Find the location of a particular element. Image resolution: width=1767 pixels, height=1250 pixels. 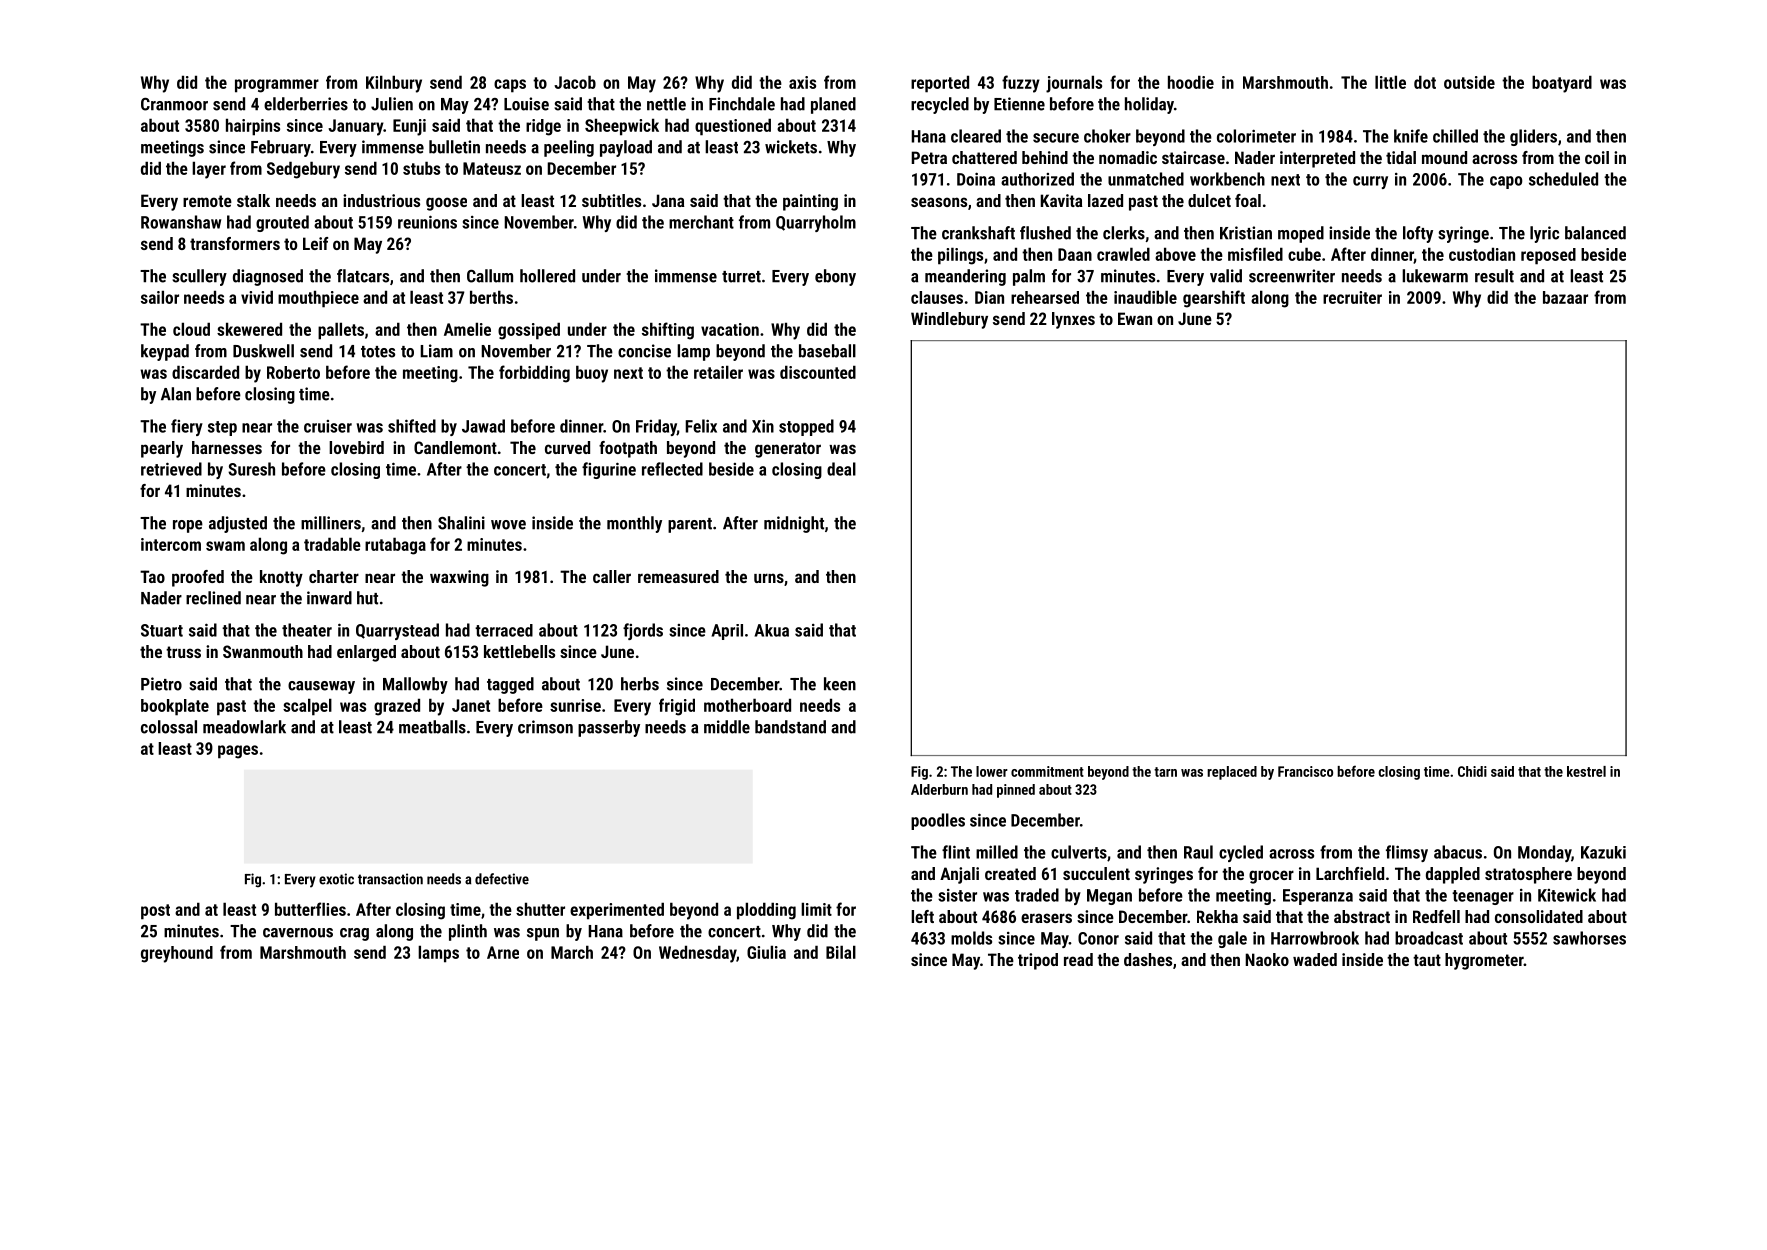

Windlebury is located at coordinates (949, 320).
